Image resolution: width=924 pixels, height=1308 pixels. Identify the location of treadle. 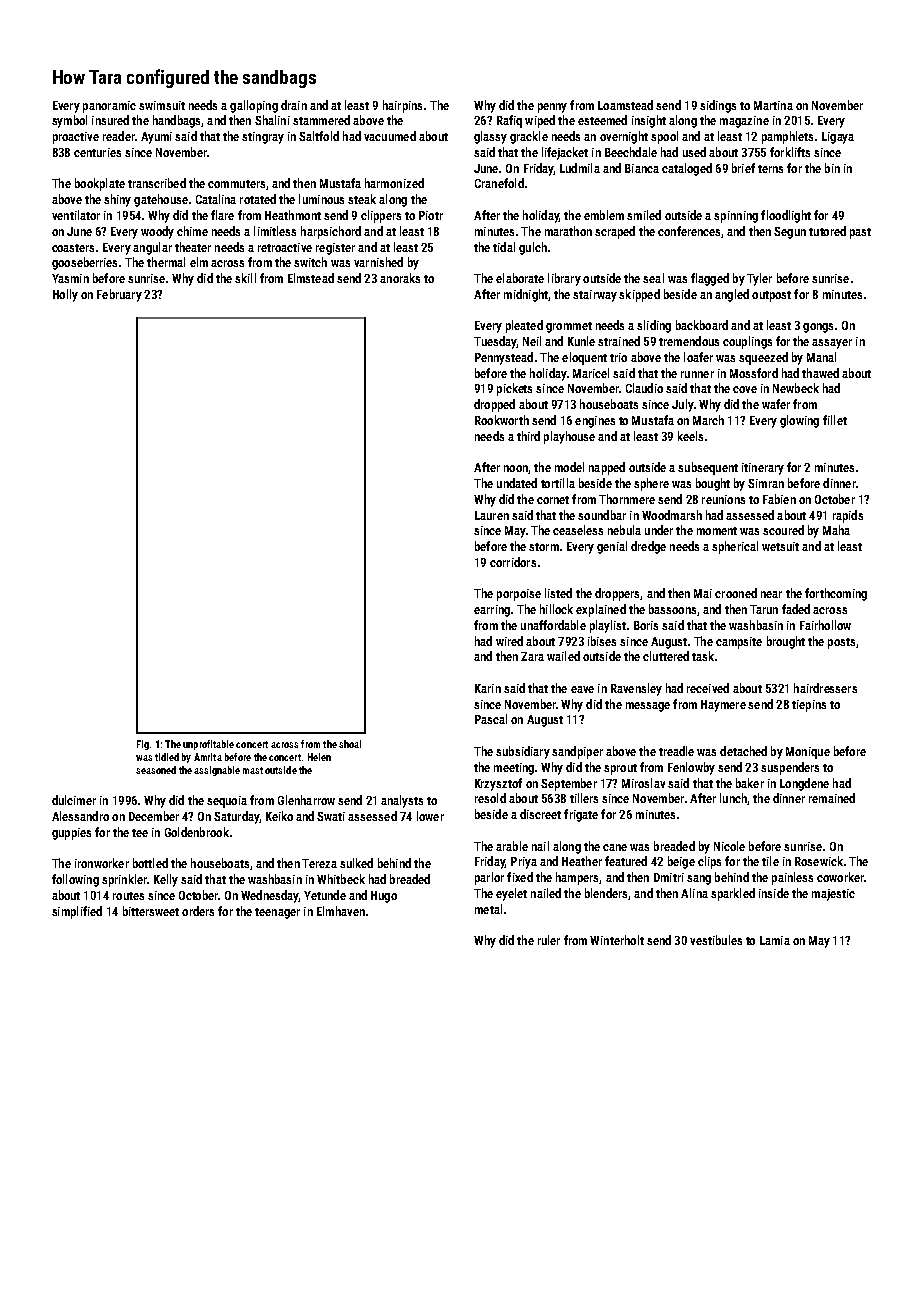
(676, 751).
